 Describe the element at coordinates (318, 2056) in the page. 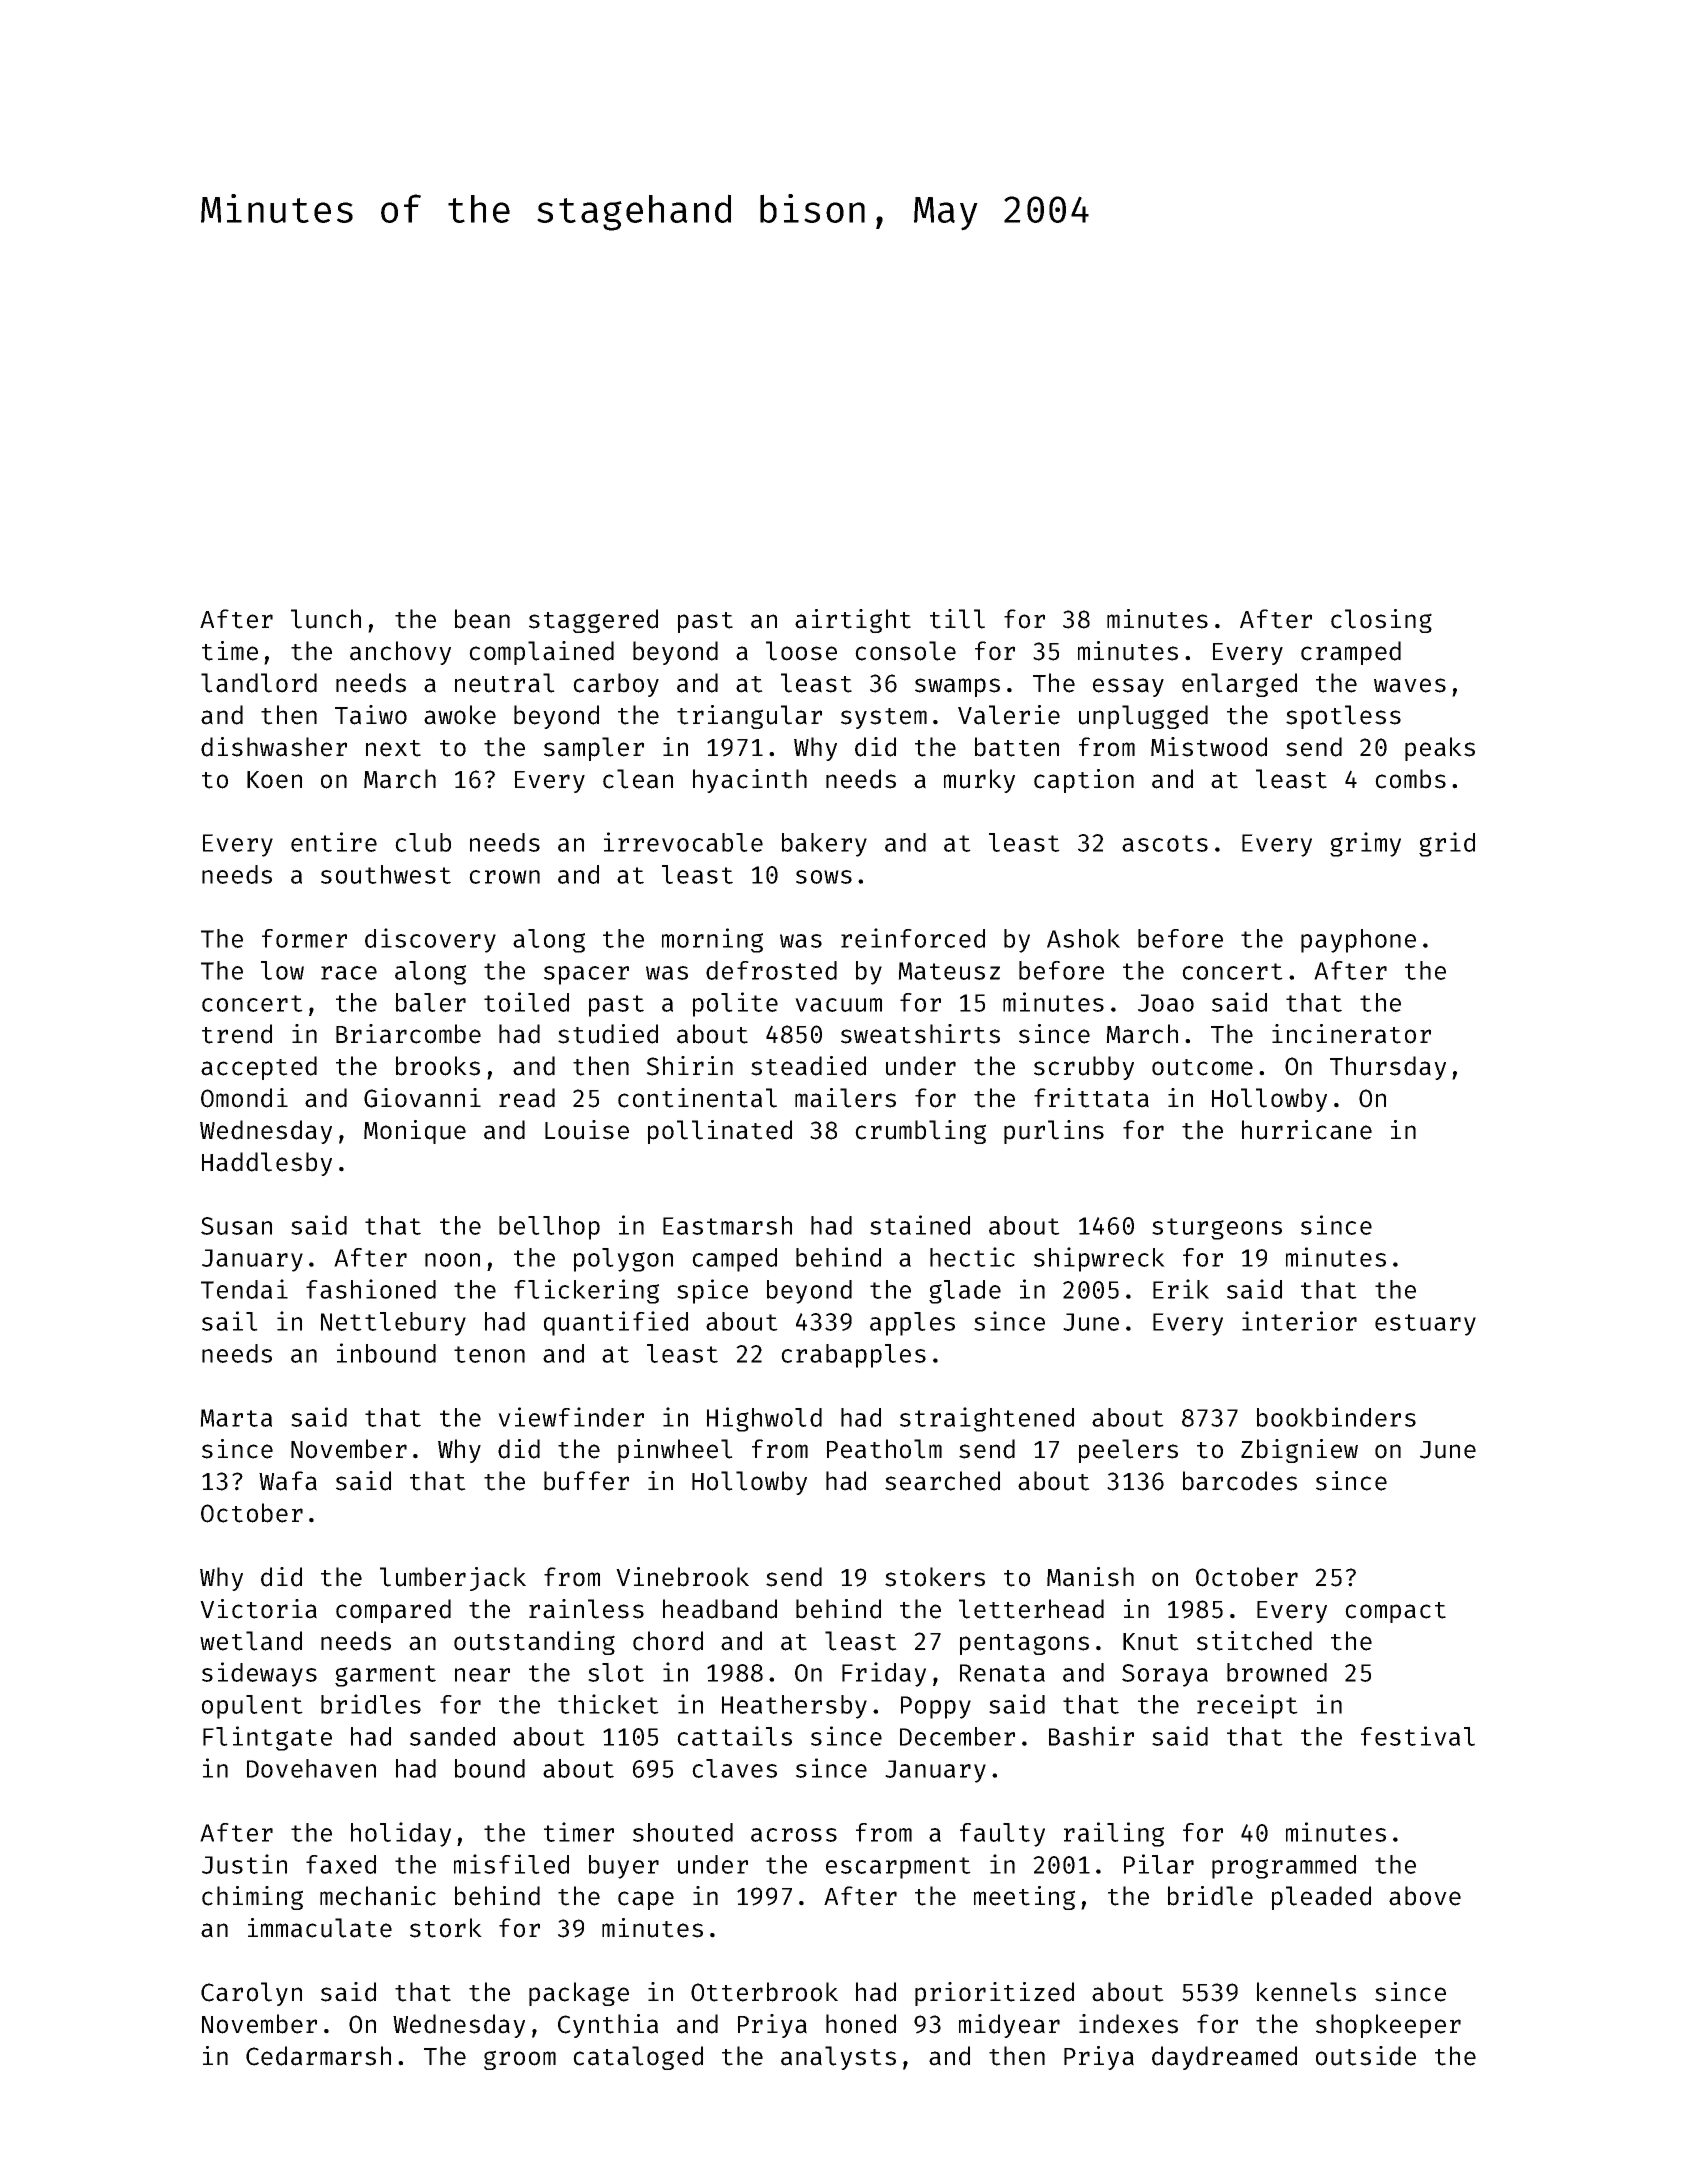

I see `Cedarmarsh` at that location.
